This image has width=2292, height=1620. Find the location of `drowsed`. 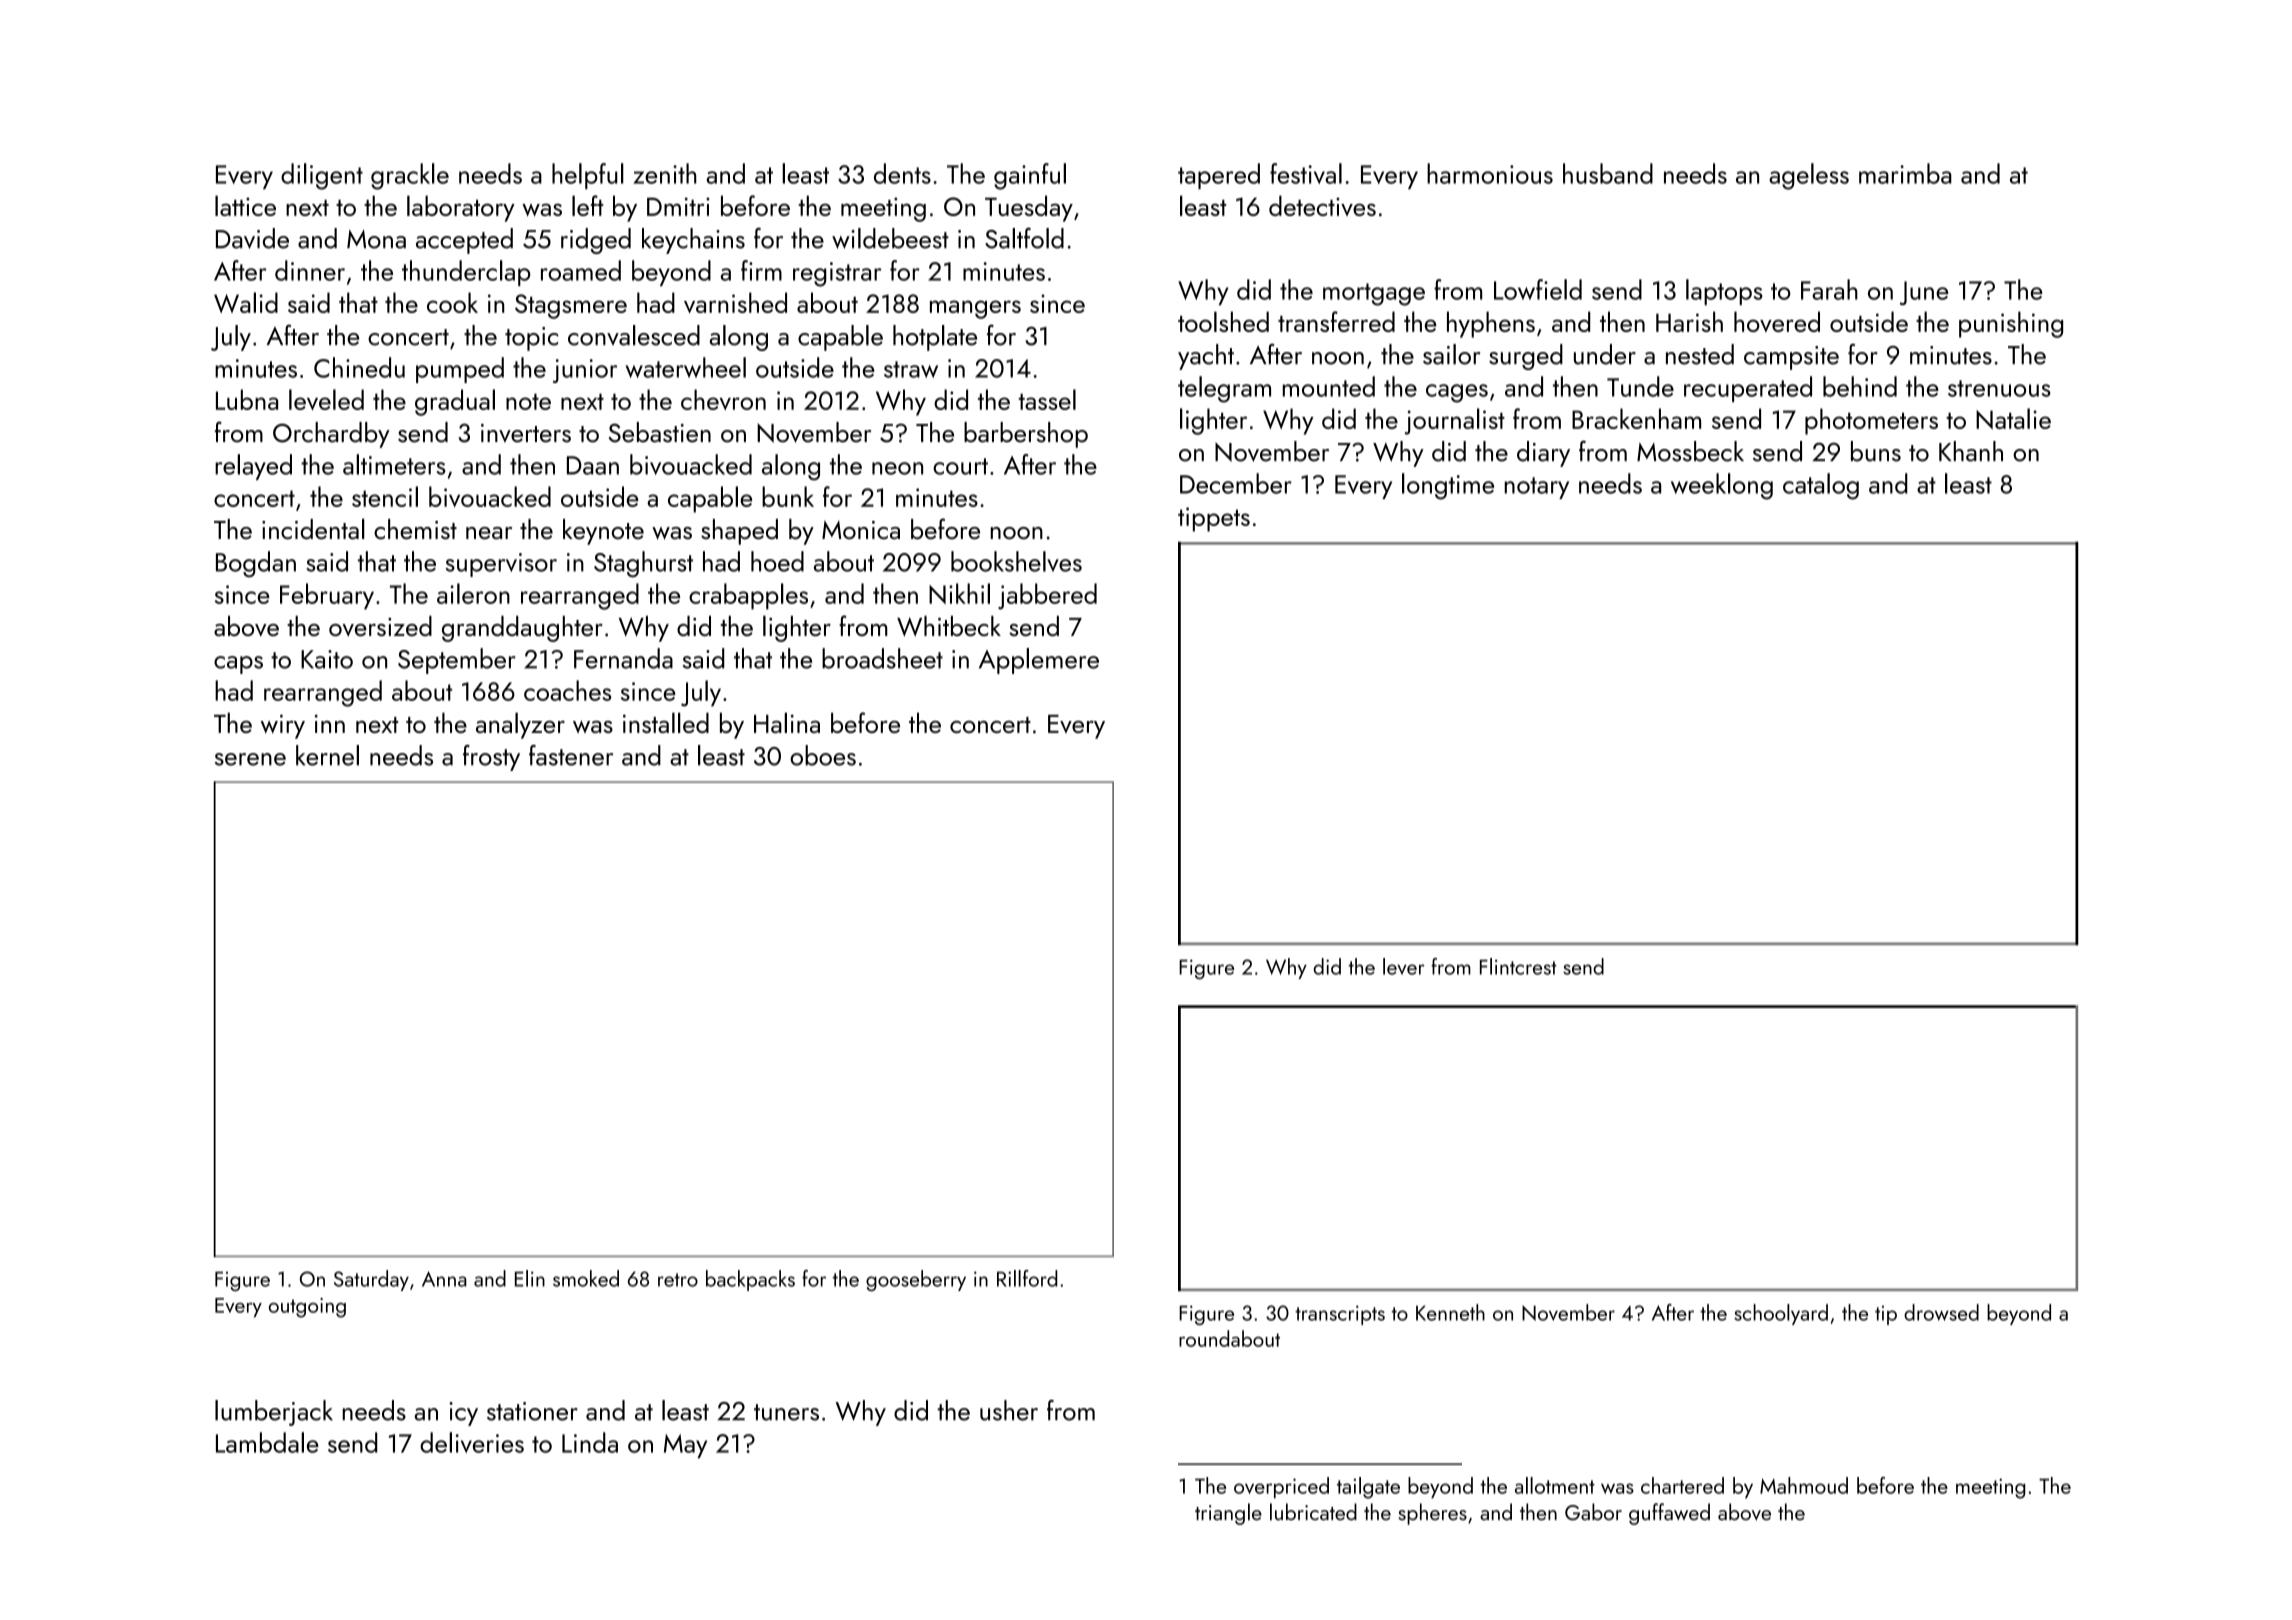

drowsed is located at coordinates (1941, 1312).
